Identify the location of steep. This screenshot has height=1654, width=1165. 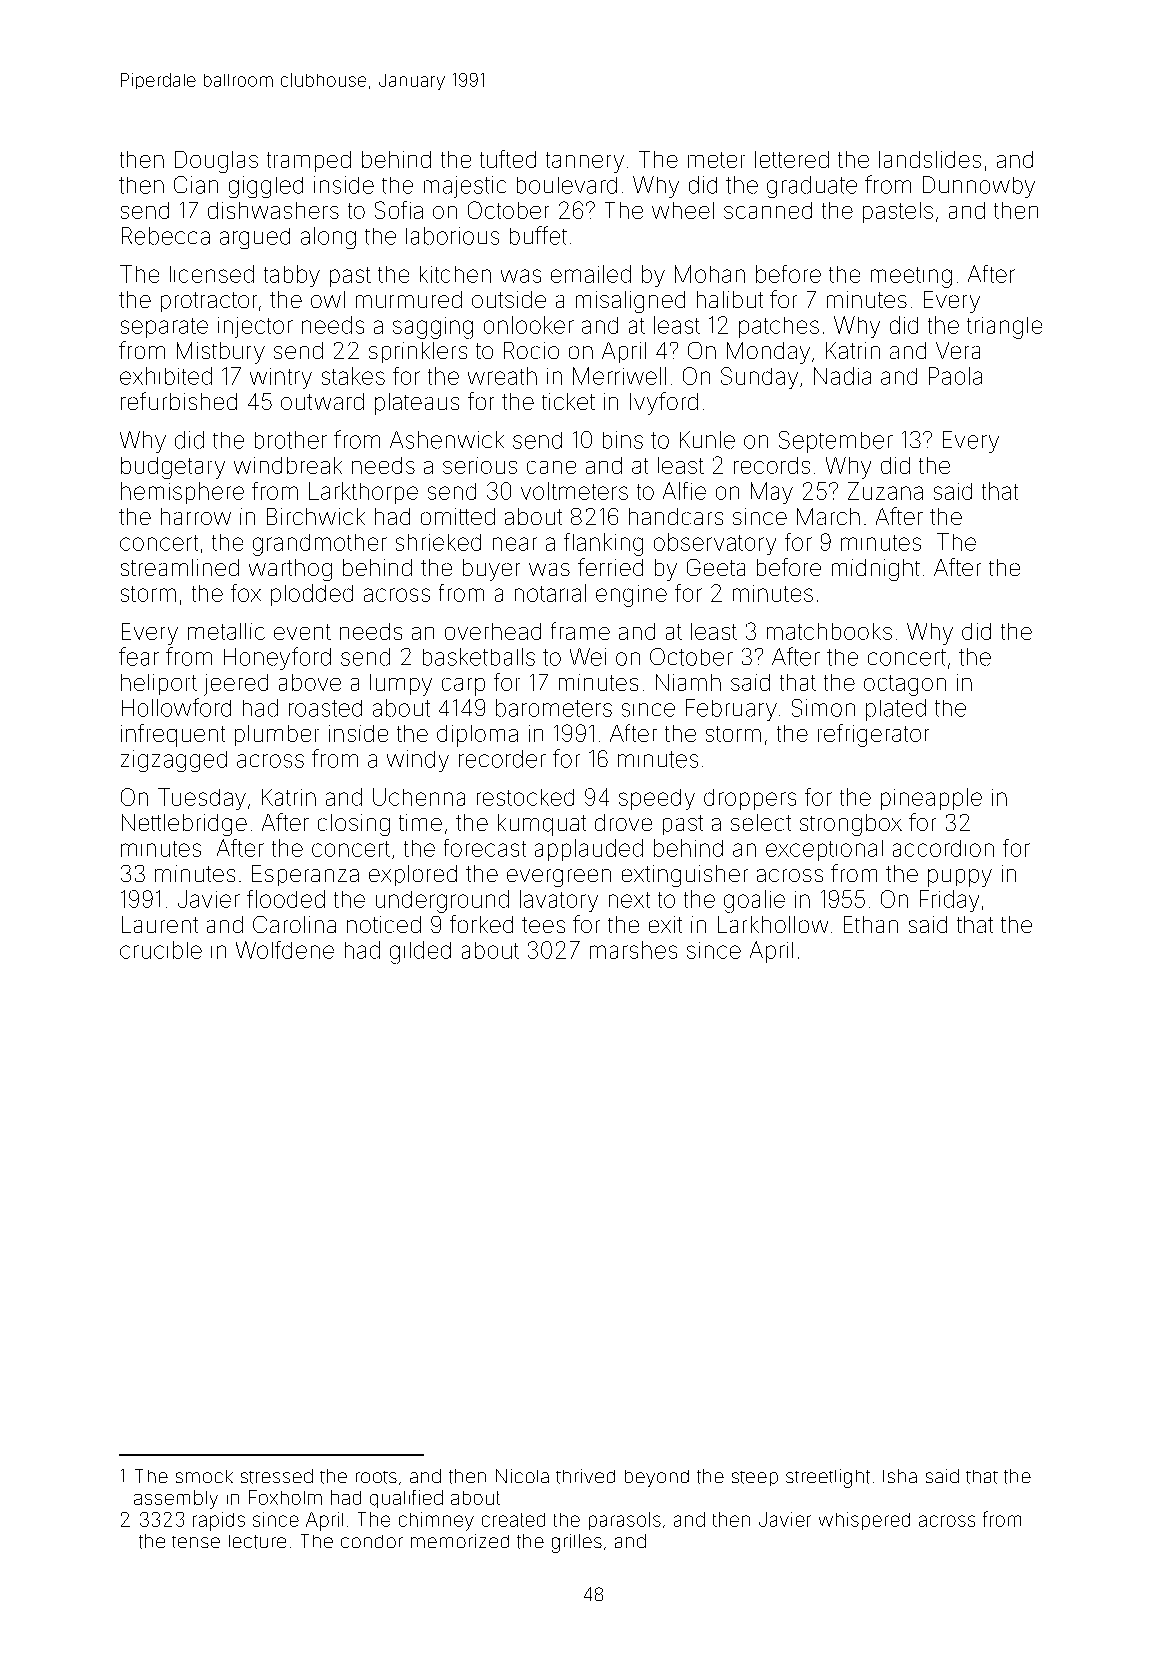
(755, 1478).
